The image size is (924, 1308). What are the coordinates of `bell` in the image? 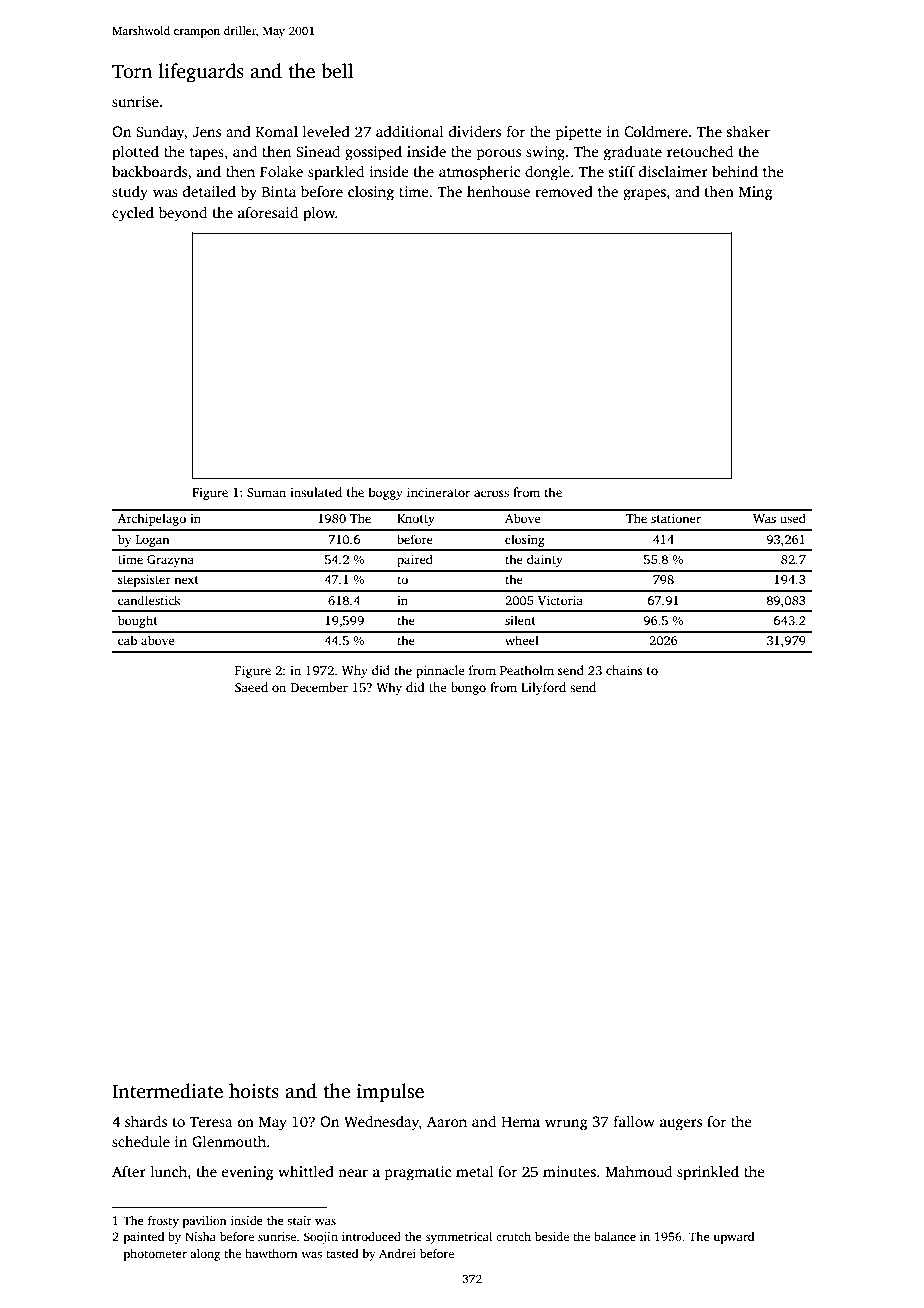 It's located at (337, 71).
